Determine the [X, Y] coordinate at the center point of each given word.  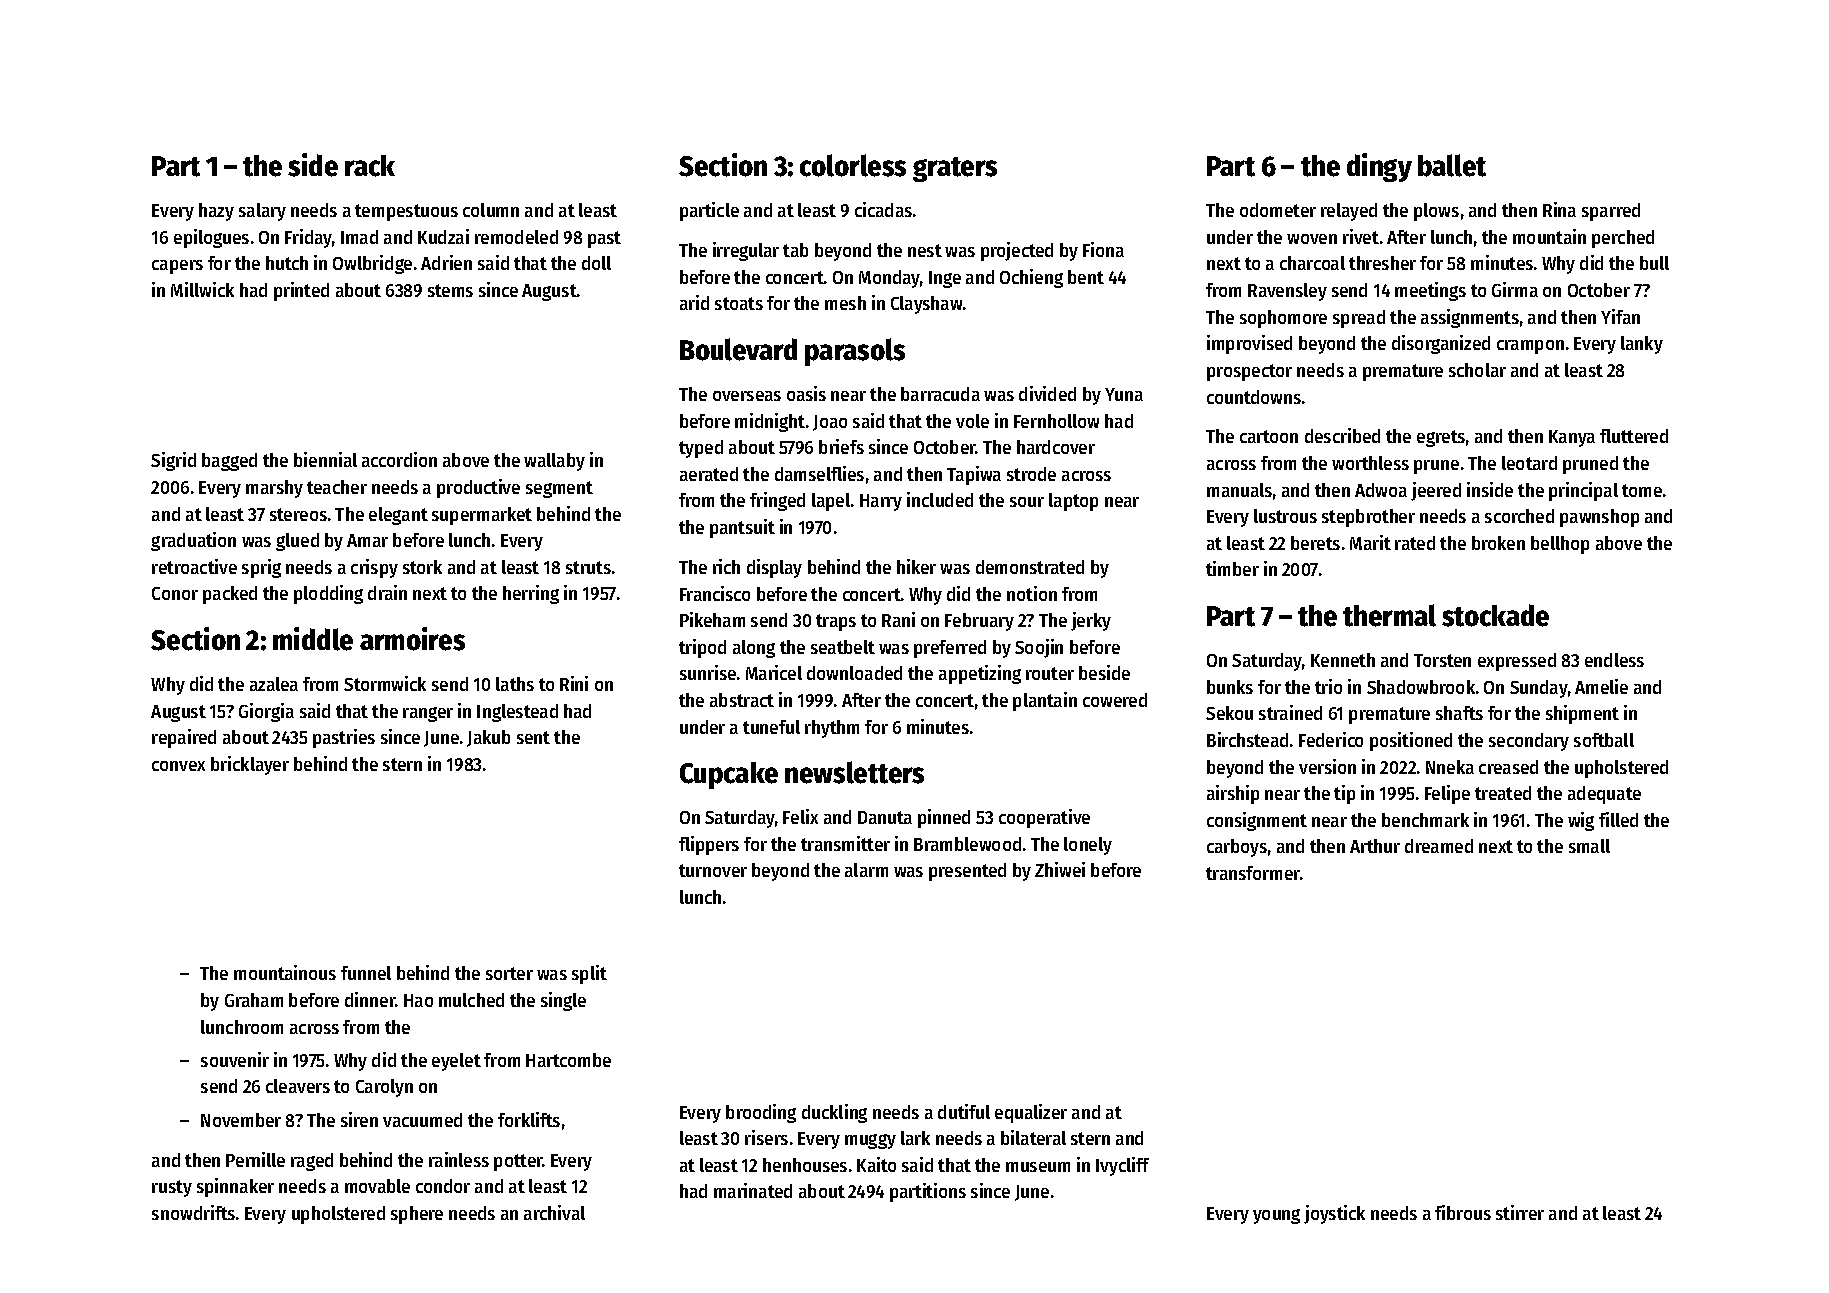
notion [1032, 593]
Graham [254, 1000]
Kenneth [1343, 660]
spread [1359, 319]
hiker [916, 566]
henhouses [805, 1165]
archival [554, 1212]
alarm [866, 870]
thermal [1389, 615]
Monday [889, 279]
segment [559, 489]
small [1589, 846]
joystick [1334, 1214]
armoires [412, 639]
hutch [287, 263]
